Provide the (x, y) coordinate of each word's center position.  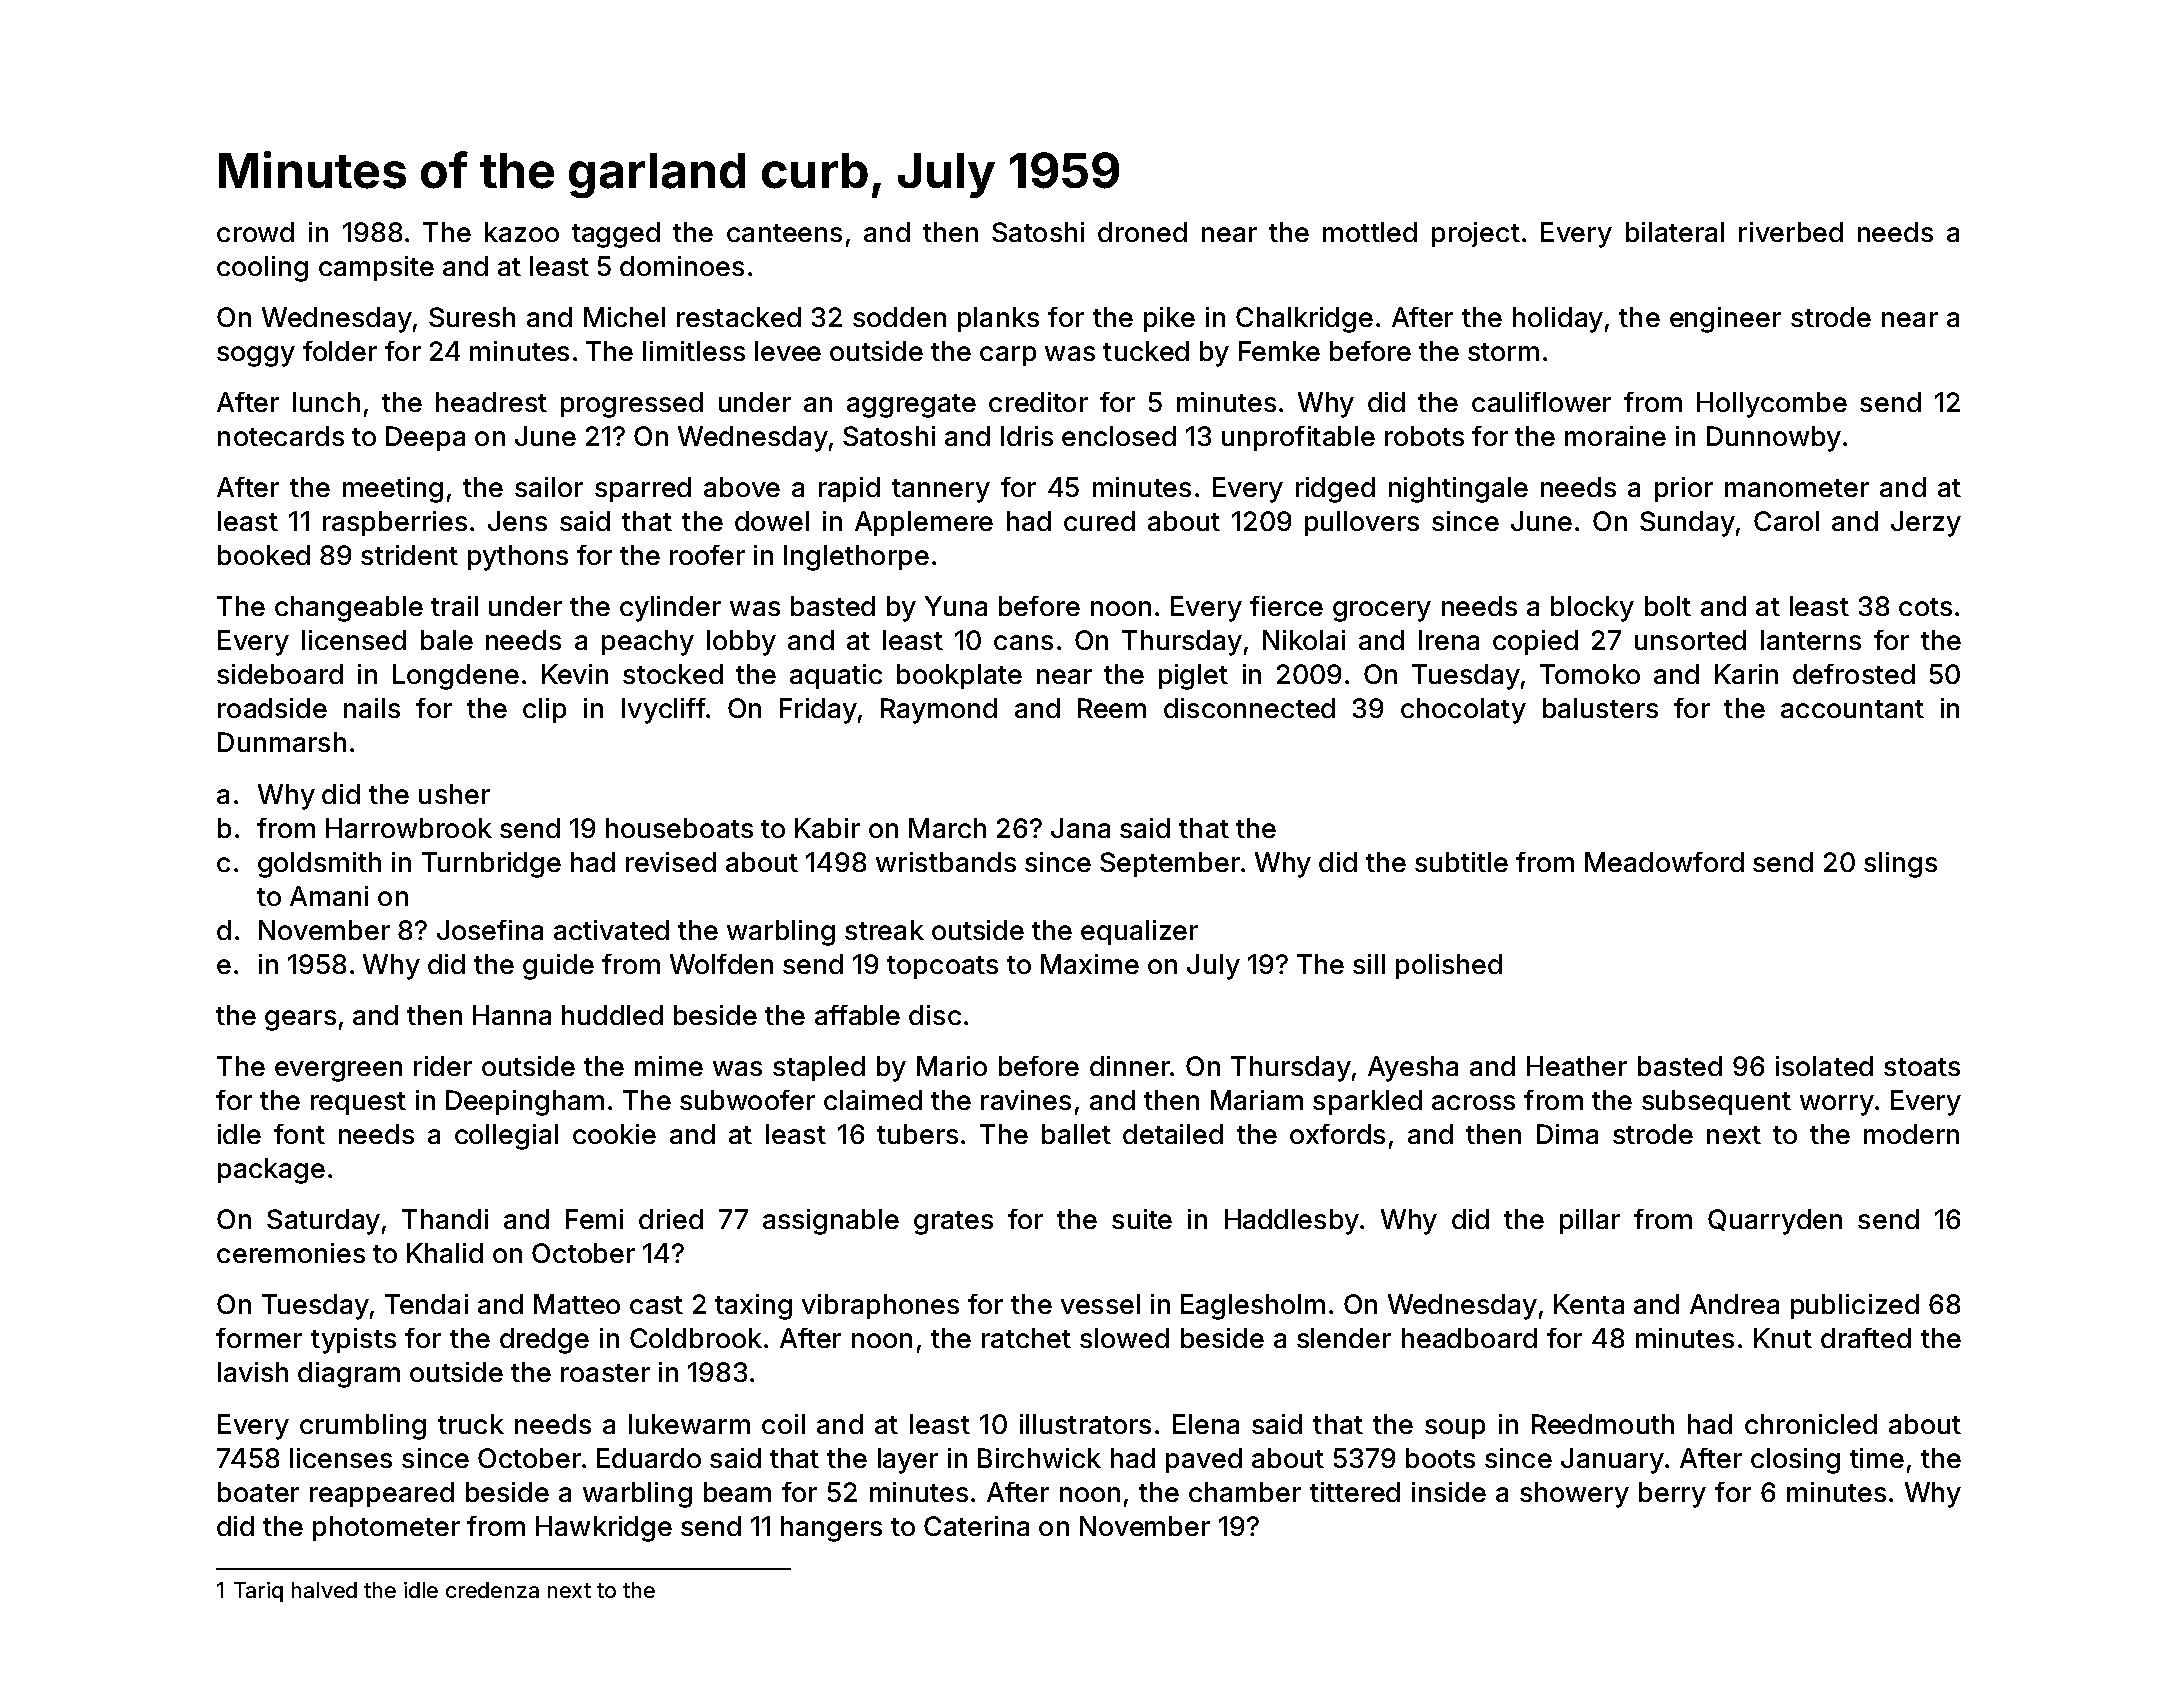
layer (908, 1461)
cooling (262, 269)
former (259, 1338)
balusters (1600, 708)
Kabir (827, 828)
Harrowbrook (409, 828)
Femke (1279, 351)
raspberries (395, 523)
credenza (492, 1590)
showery (1574, 1495)
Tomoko (1590, 674)
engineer (1725, 320)
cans (1023, 642)
